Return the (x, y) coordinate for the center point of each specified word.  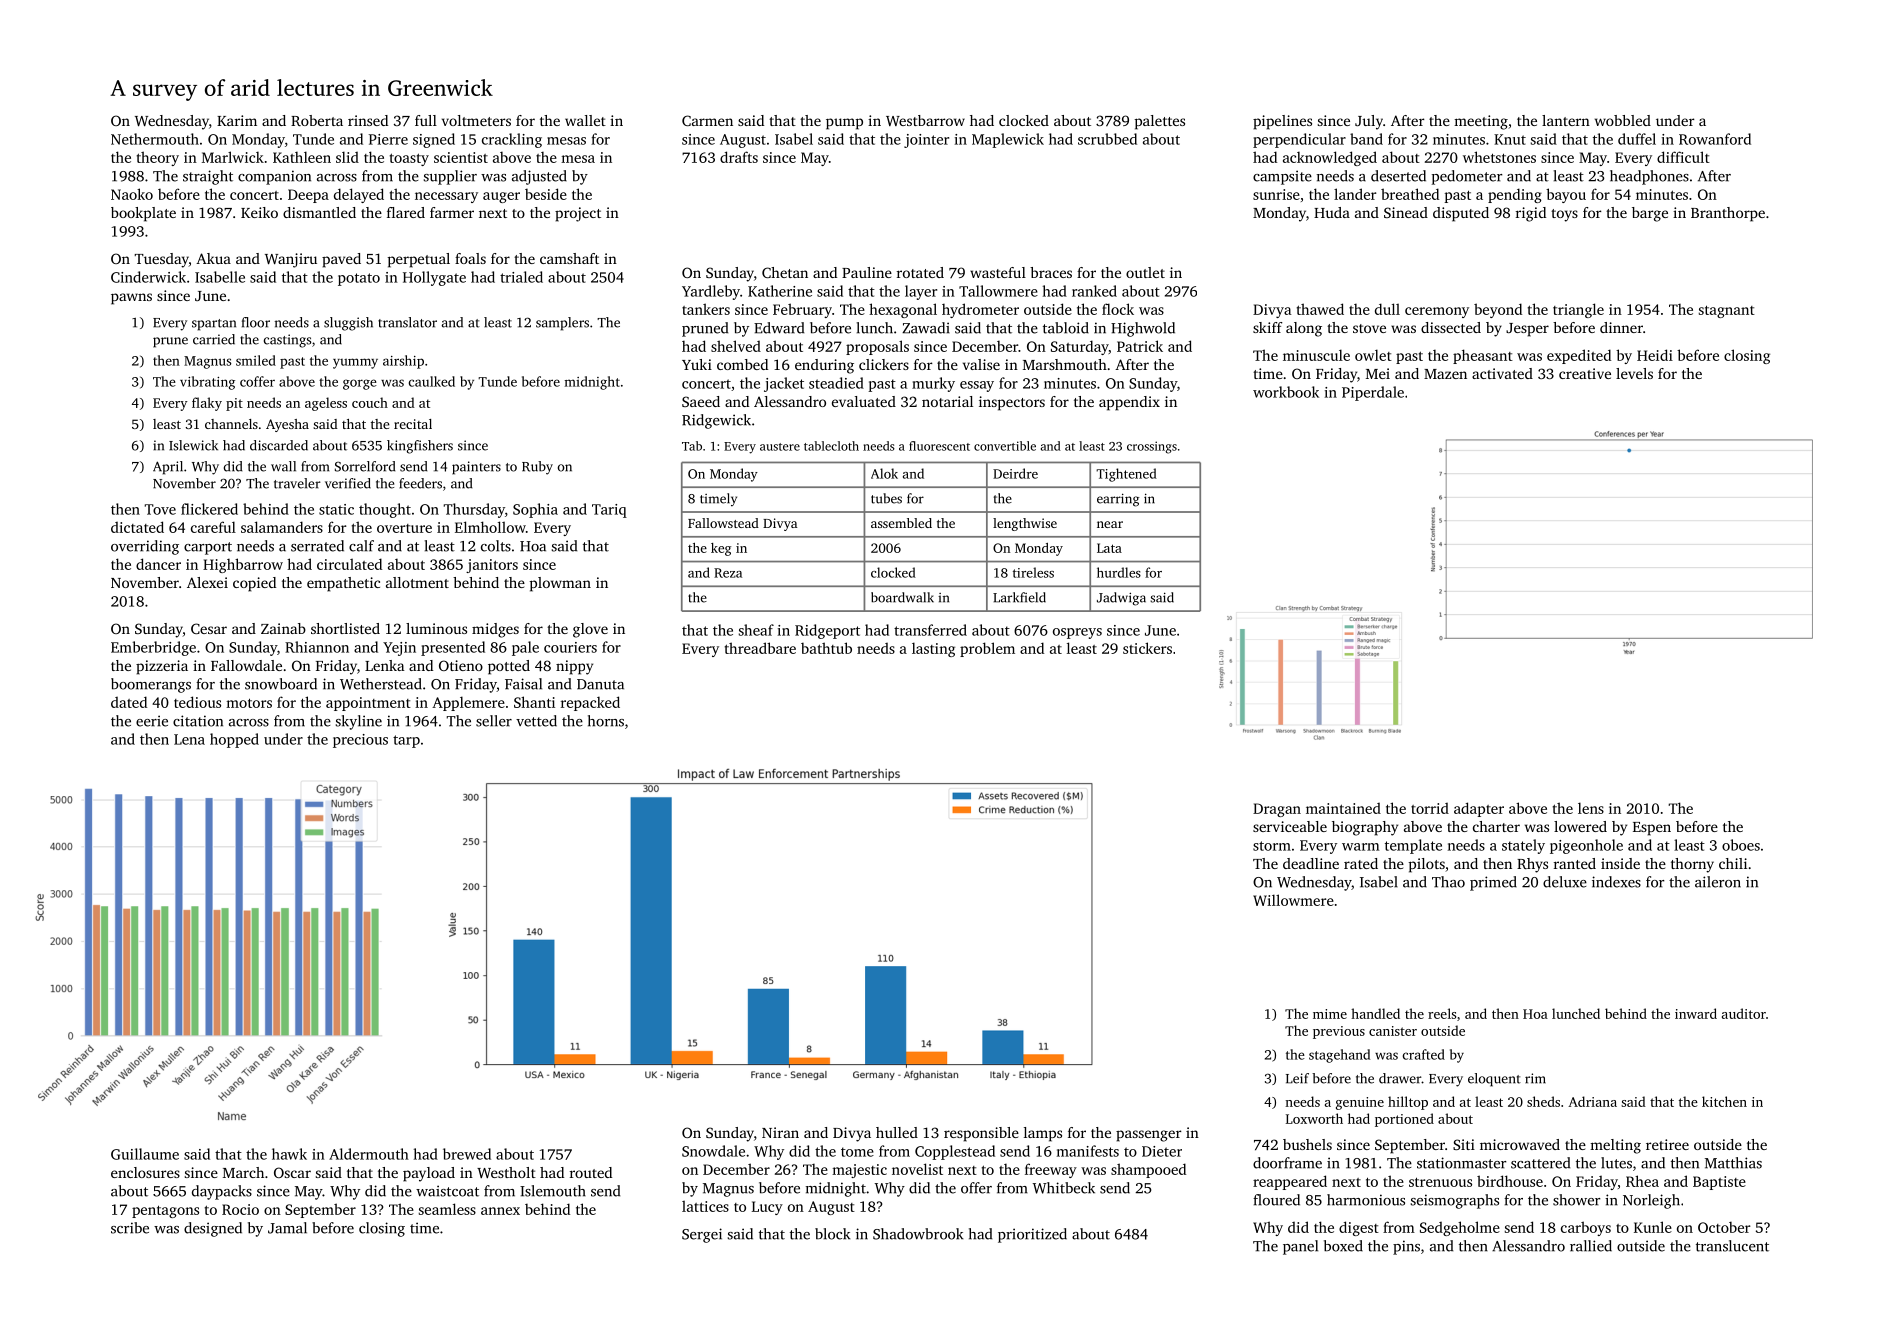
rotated (920, 272)
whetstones (1499, 157)
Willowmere (1293, 900)
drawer (1400, 1078)
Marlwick (233, 157)
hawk (289, 1154)
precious (360, 741)
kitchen (1724, 1101)
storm (1272, 846)
